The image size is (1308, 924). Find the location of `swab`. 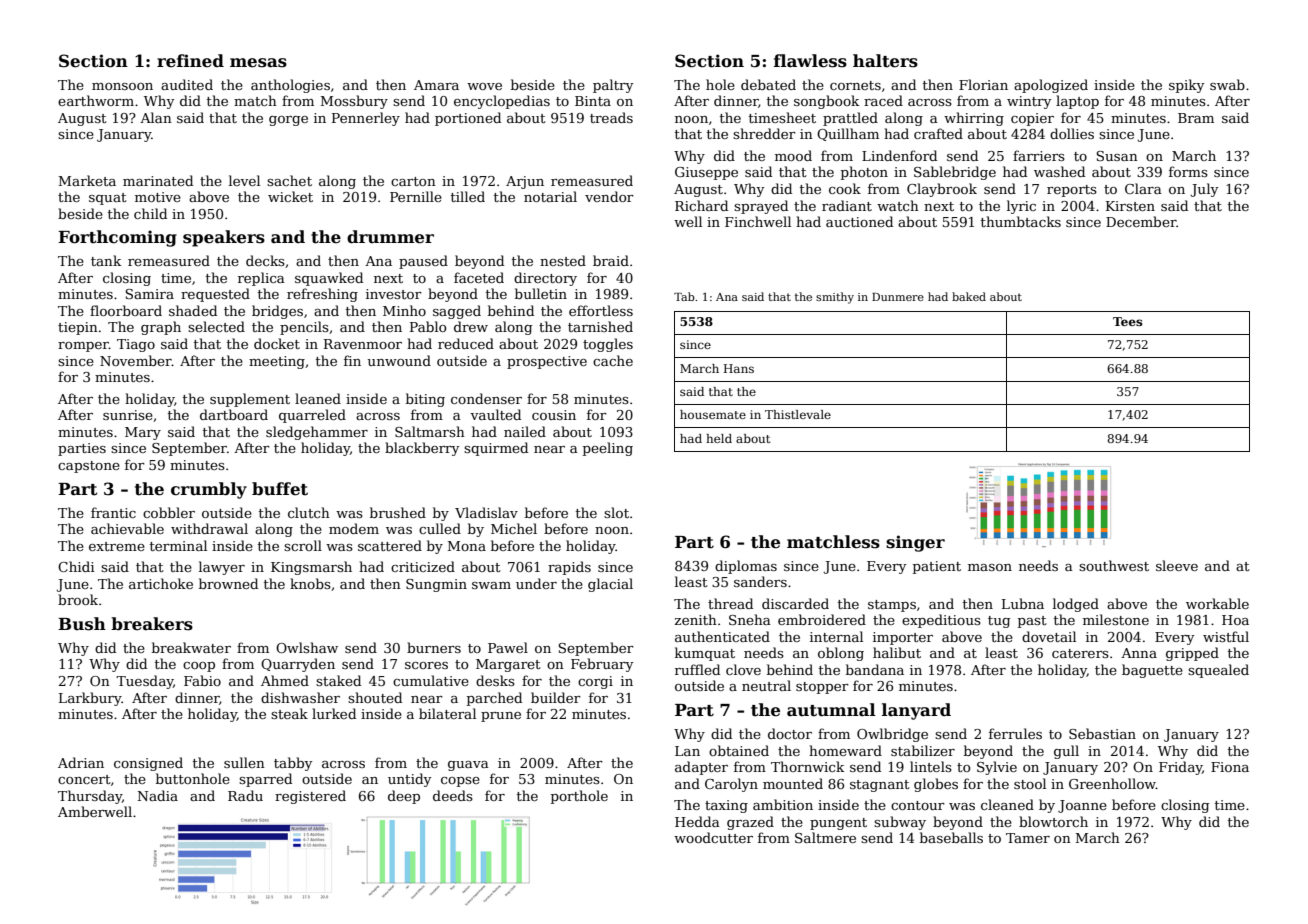

swab is located at coordinates (1227, 84).
